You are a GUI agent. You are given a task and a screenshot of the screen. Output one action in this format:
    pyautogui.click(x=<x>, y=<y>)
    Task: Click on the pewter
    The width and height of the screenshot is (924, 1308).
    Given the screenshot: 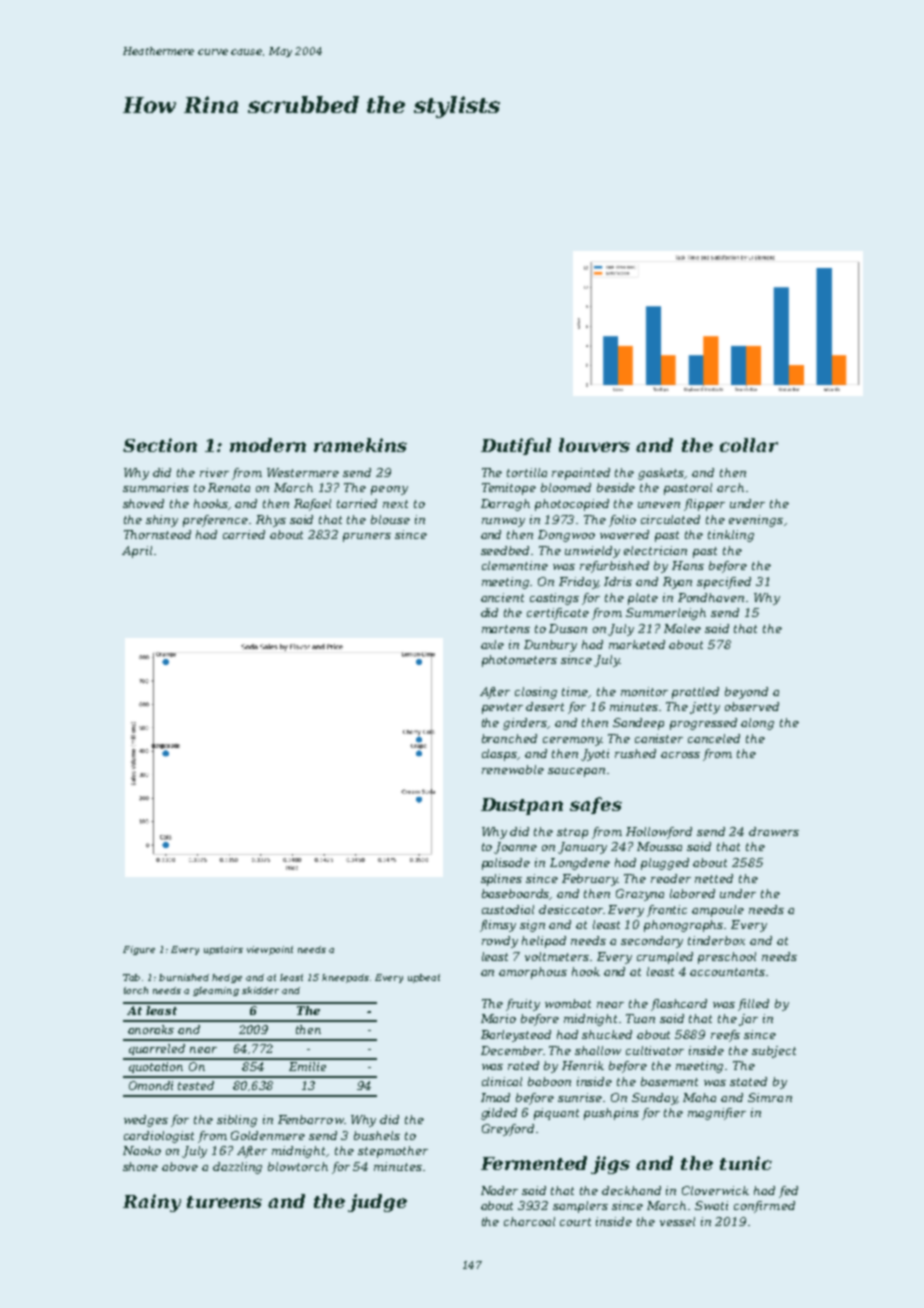 What is the action you would take?
    pyautogui.click(x=502, y=708)
